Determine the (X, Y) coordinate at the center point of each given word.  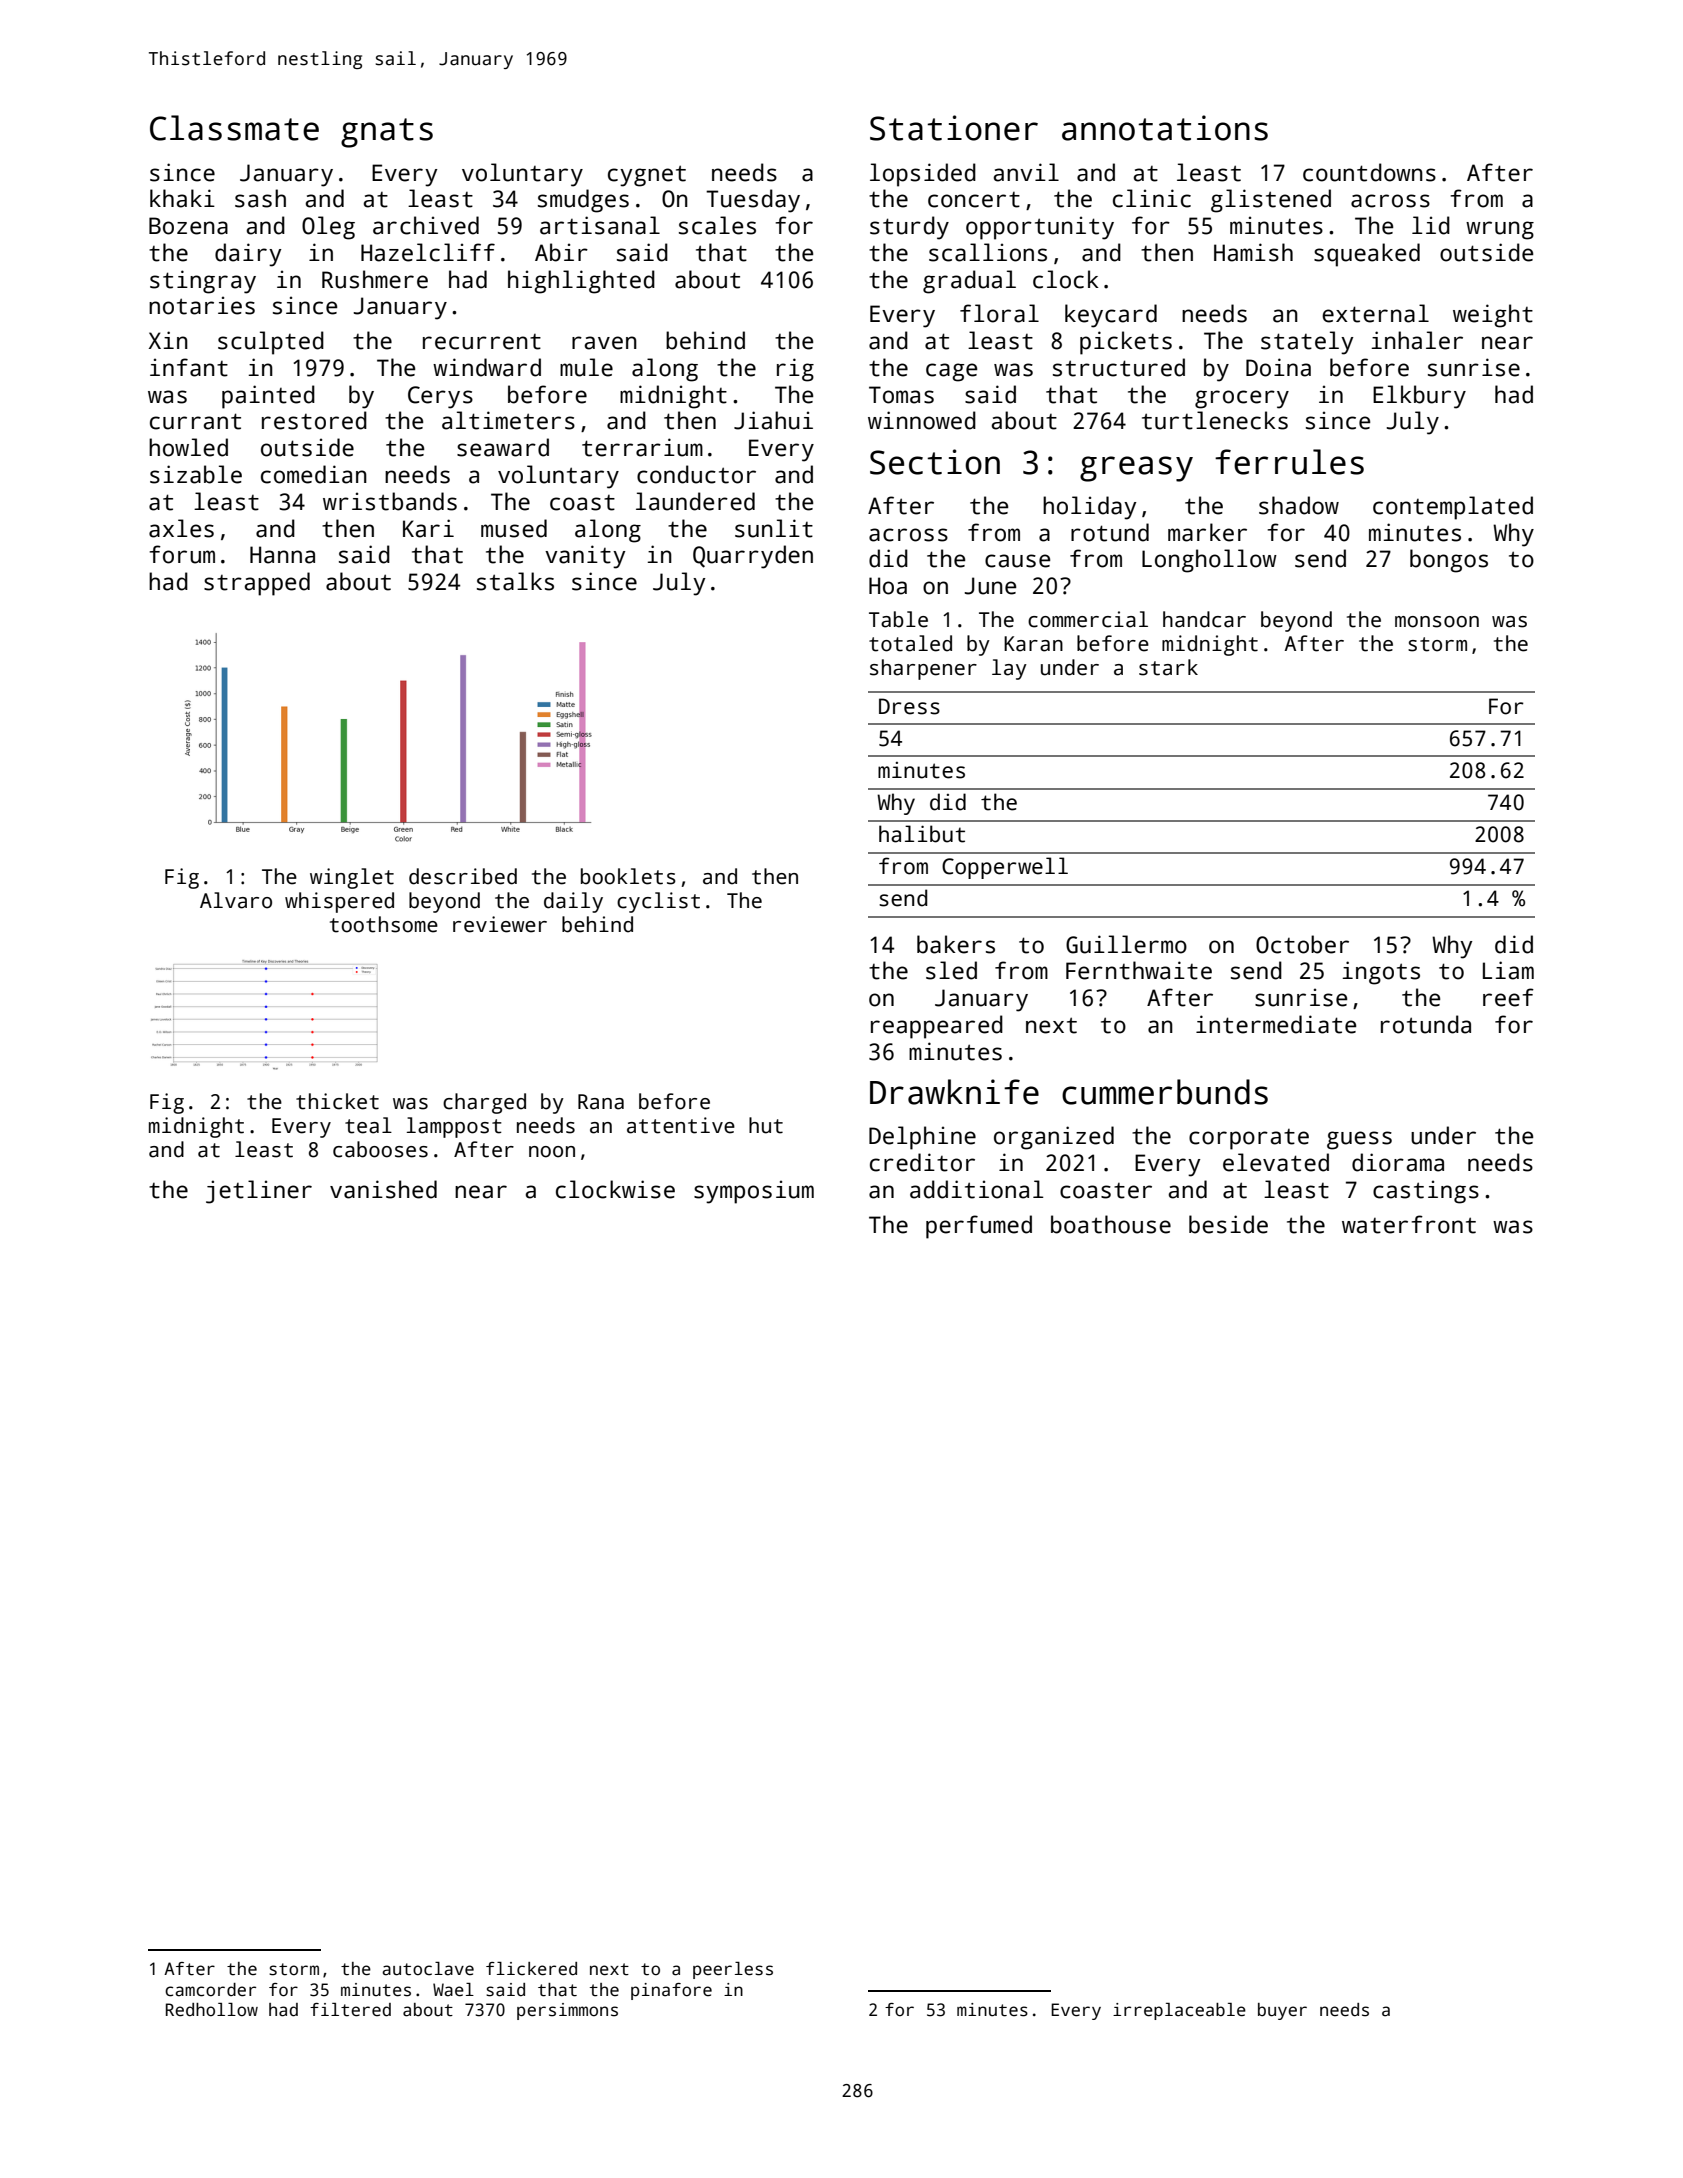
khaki (182, 198)
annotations (1165, 128)
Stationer (954, 128)
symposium (754, 1192)
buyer (1282, 2011)
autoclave (428, 1969)
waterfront (1409, 1224)
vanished (383, 1189)
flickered (531, 1969)
